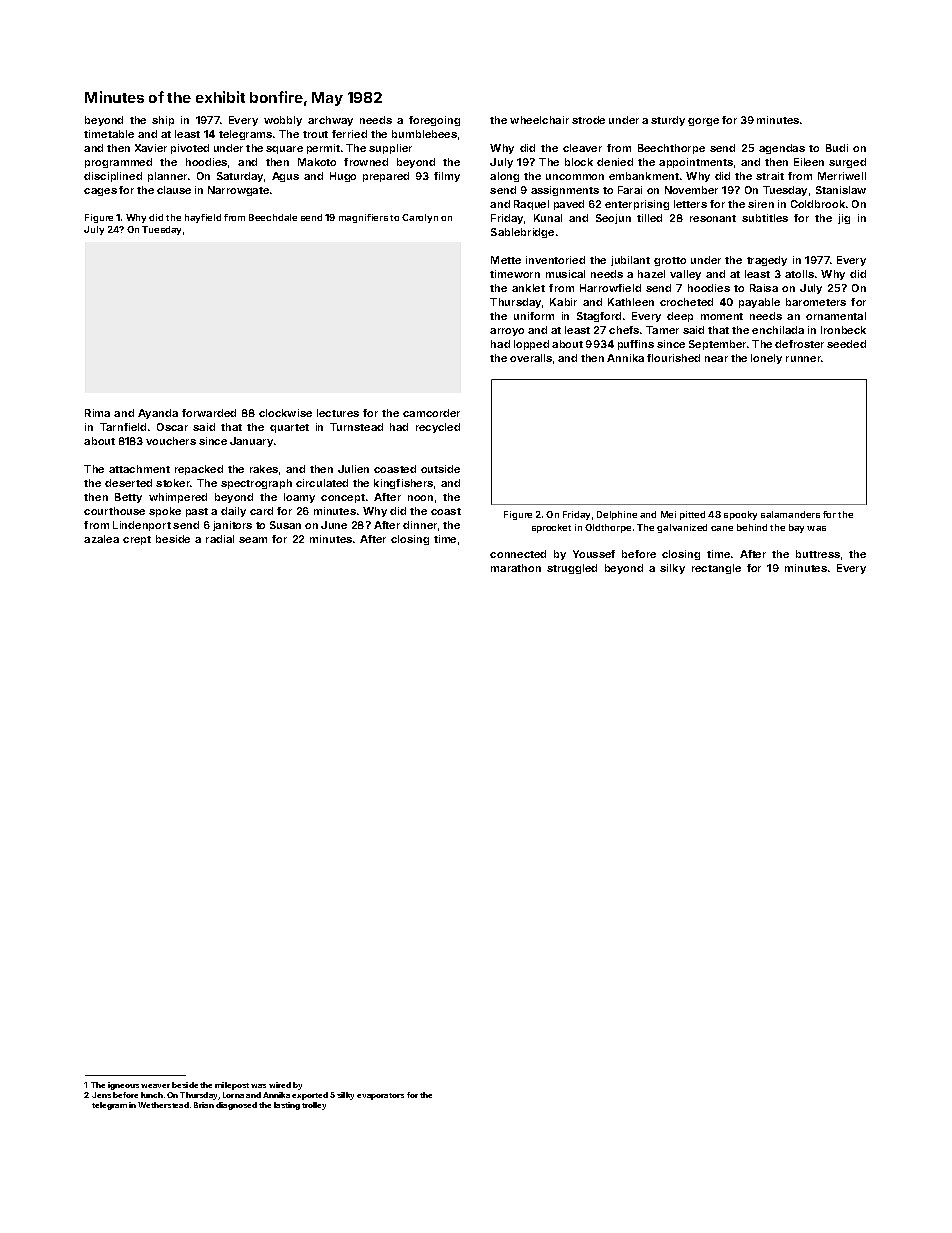 This page has height=1233, width=952. What do you see at coordinates (818, 554) in the page?
I see `buttress` at bounding box center [818, 554].
